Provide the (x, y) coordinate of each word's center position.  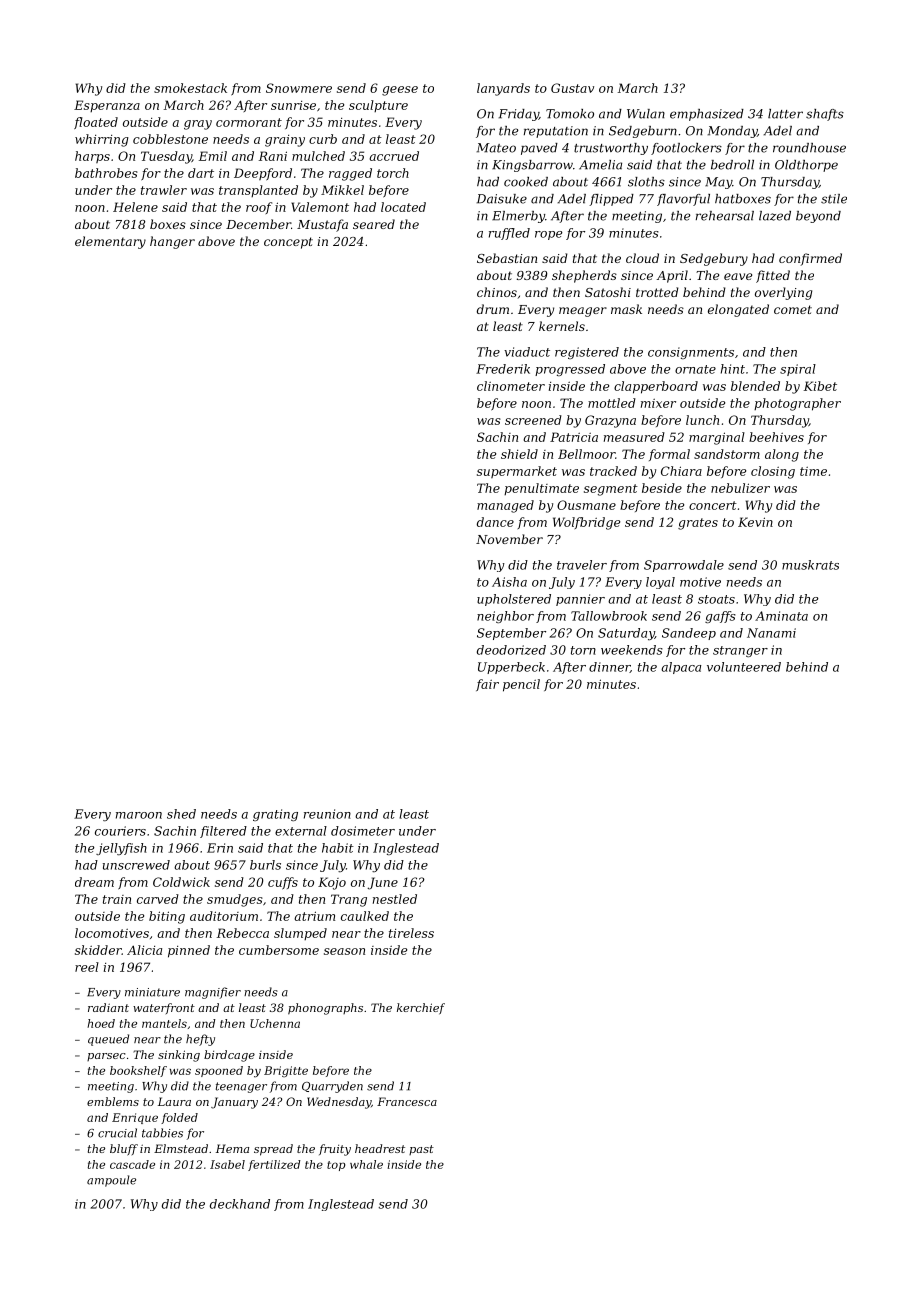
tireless (411, 933)
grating (275, 815)
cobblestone (170, 139)
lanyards (503, 89)
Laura (174, 1101)
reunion (327, 814)
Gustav (572, 88)
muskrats (810, 565)
